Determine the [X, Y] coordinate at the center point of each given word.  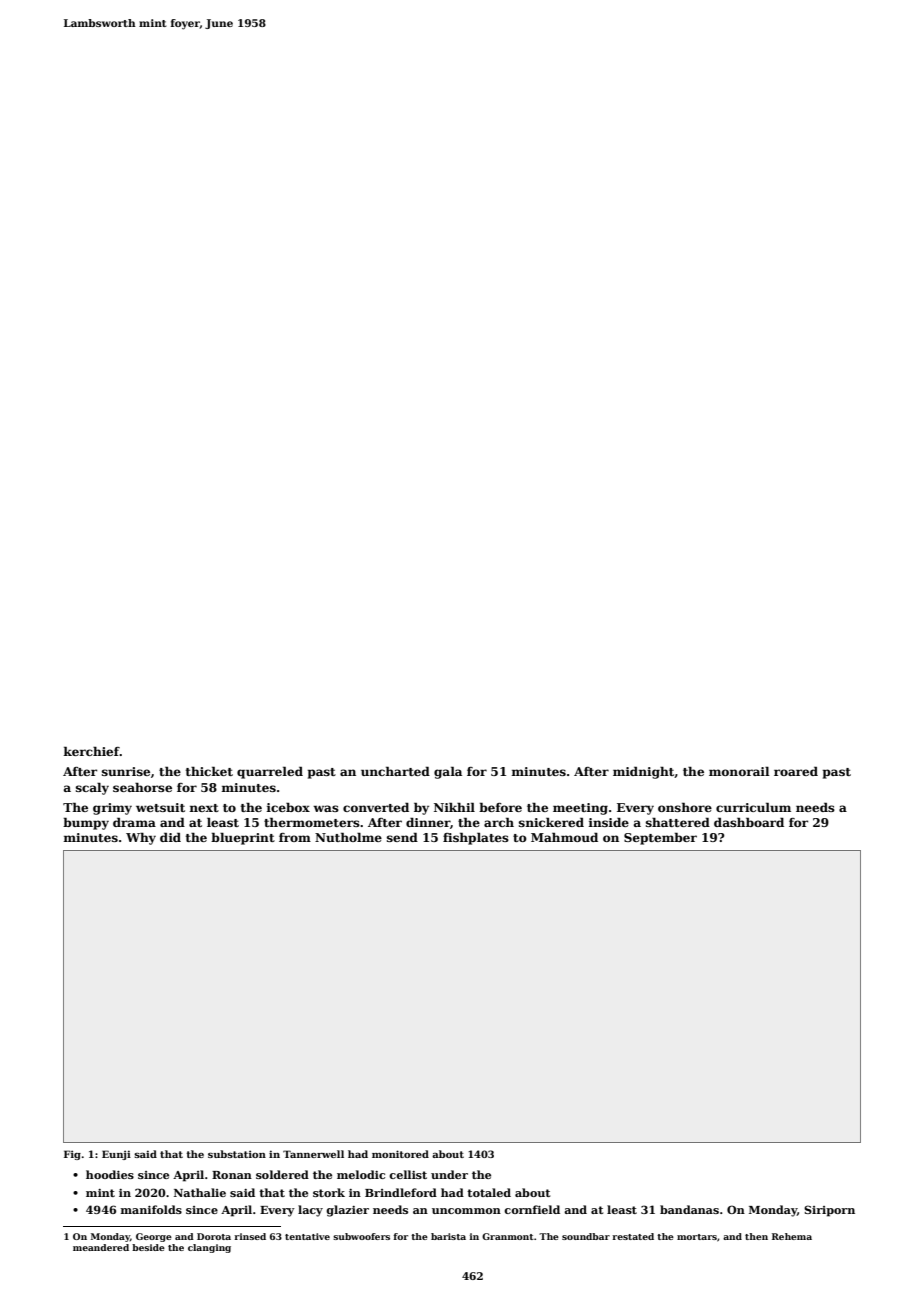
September [660, 839]
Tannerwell [313, 1154]
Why [141, 839]
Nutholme [348, 837]
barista [448, 1236]
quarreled [270, 772]
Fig [72, 1155]
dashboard [749, 822]
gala [448, 772]
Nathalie [200, 1192]
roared [796, 771]
